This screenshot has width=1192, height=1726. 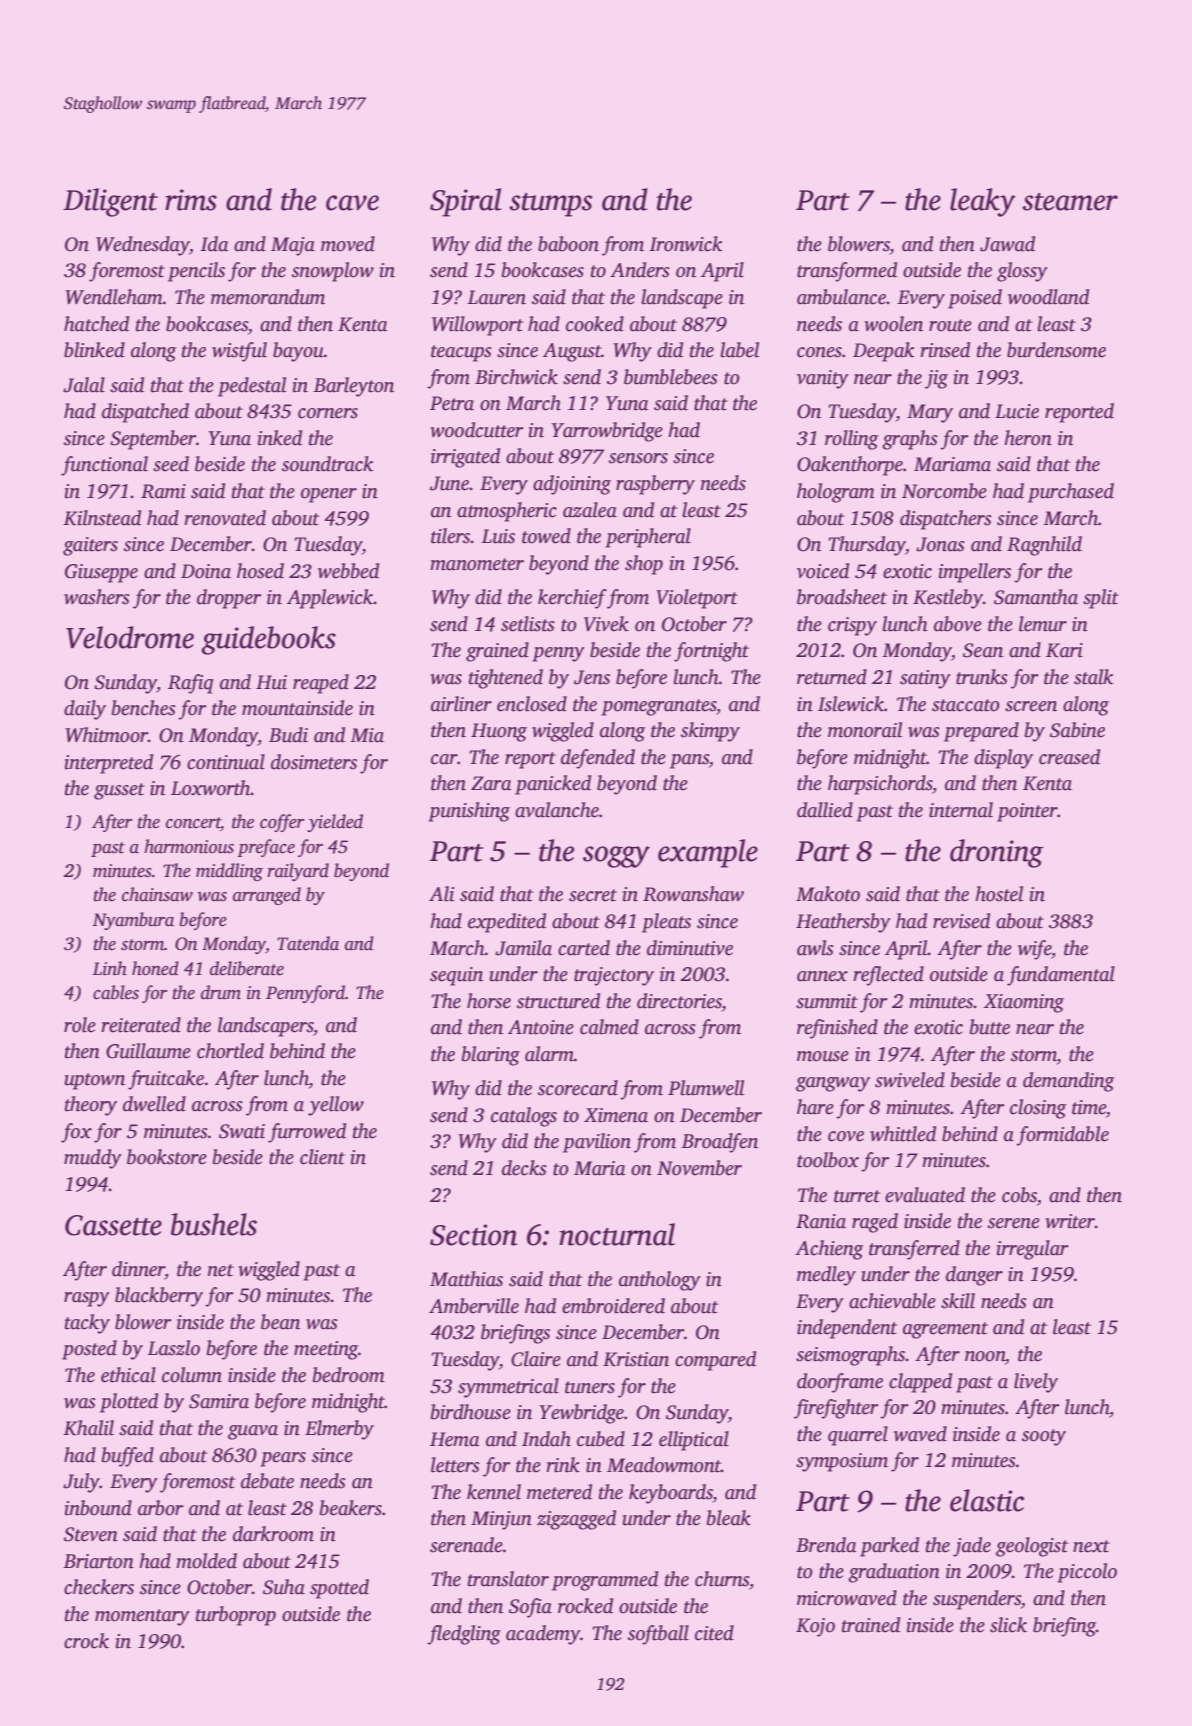 What do you see at coordinates (613, 1306) in the screenshot?
I see `embroidered` at bounding box center [613, 1306].
